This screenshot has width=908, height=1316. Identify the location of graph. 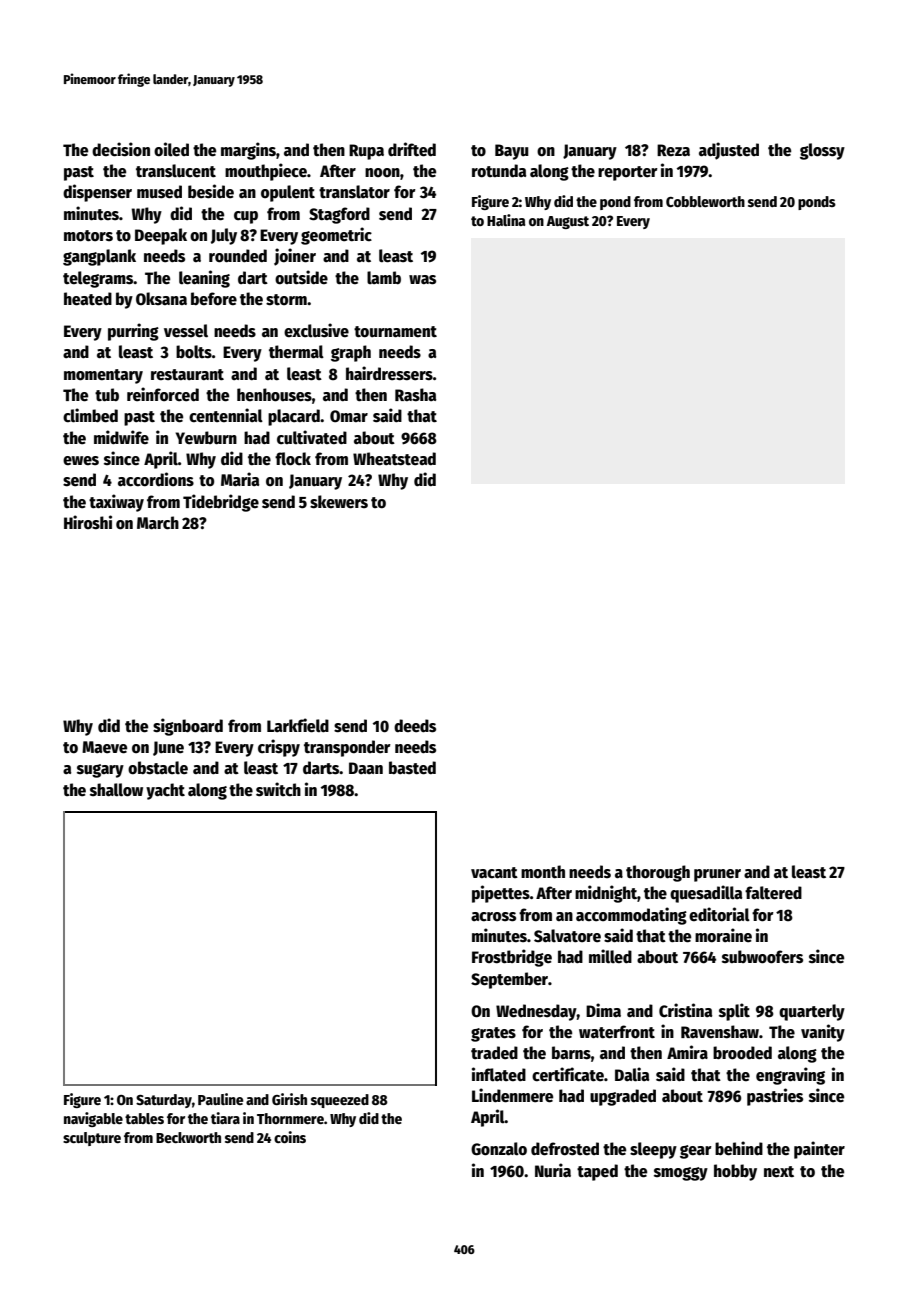
(351, 353).
